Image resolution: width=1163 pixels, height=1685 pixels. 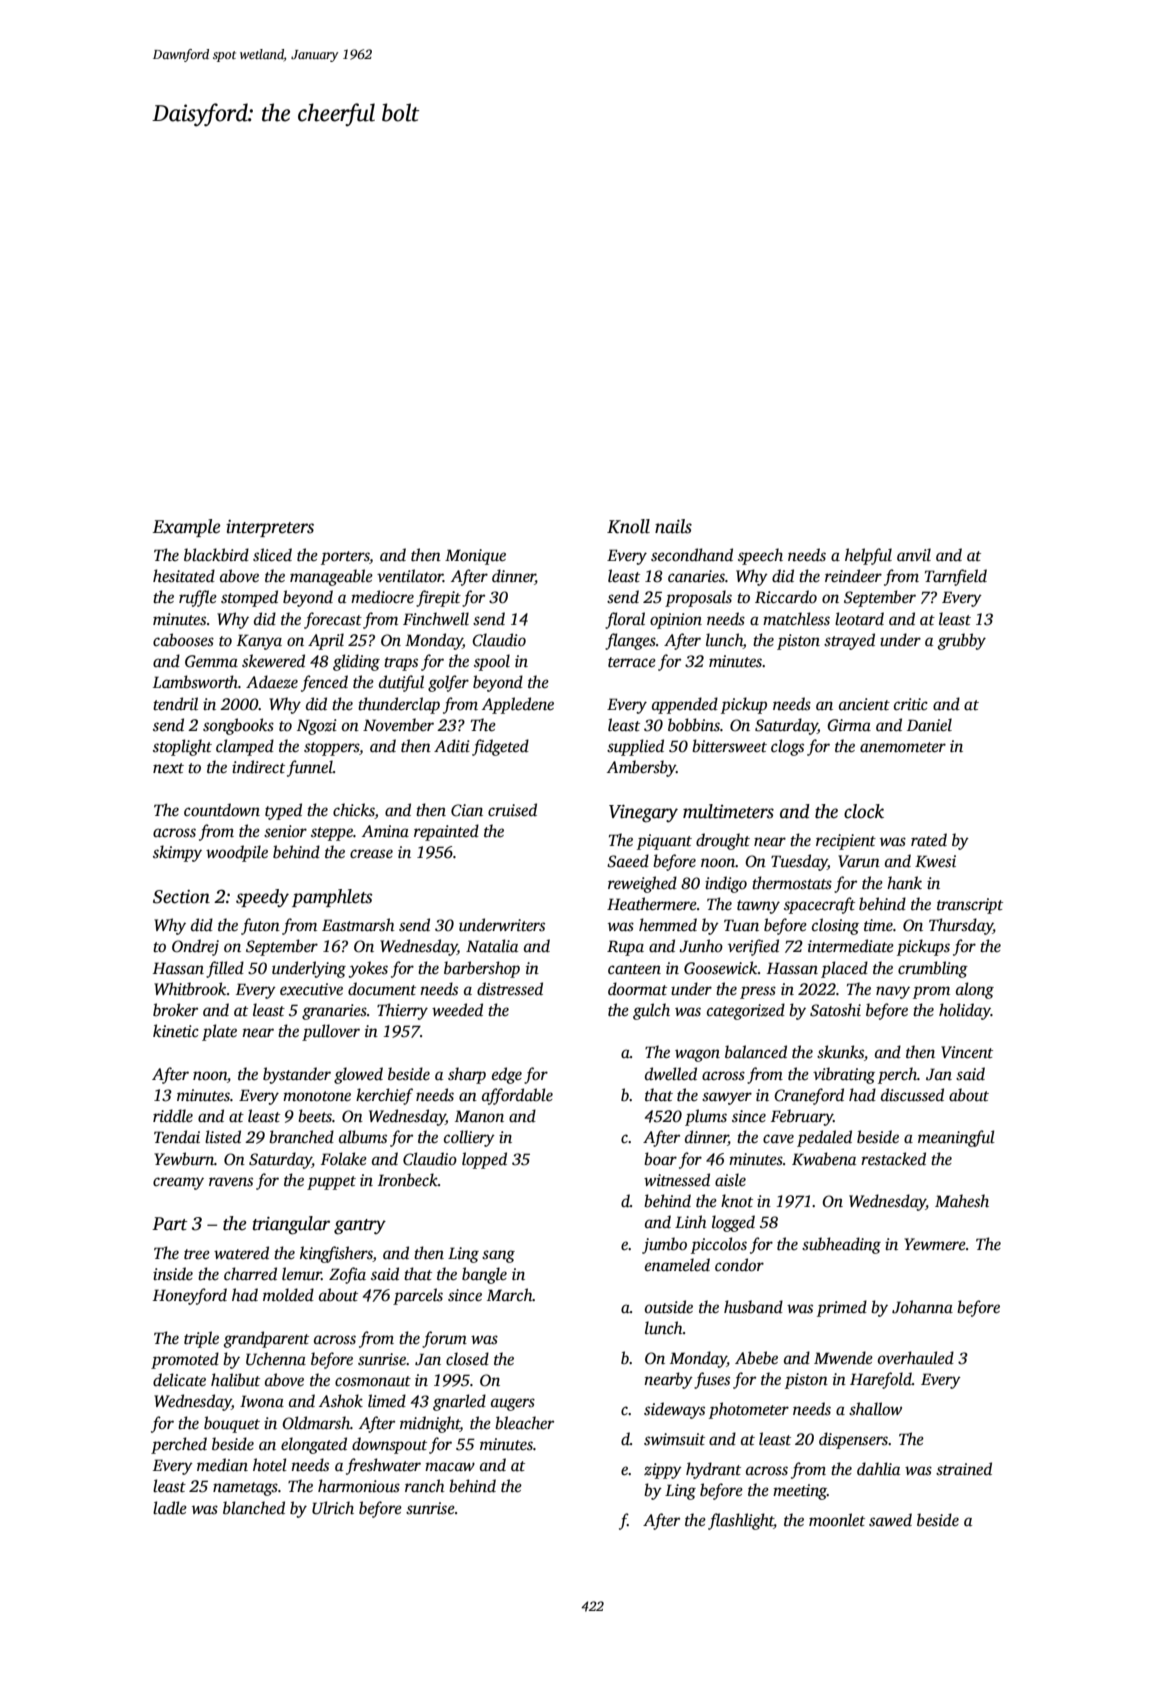 I want to click on Linh, so click(x=691, y=1221).
